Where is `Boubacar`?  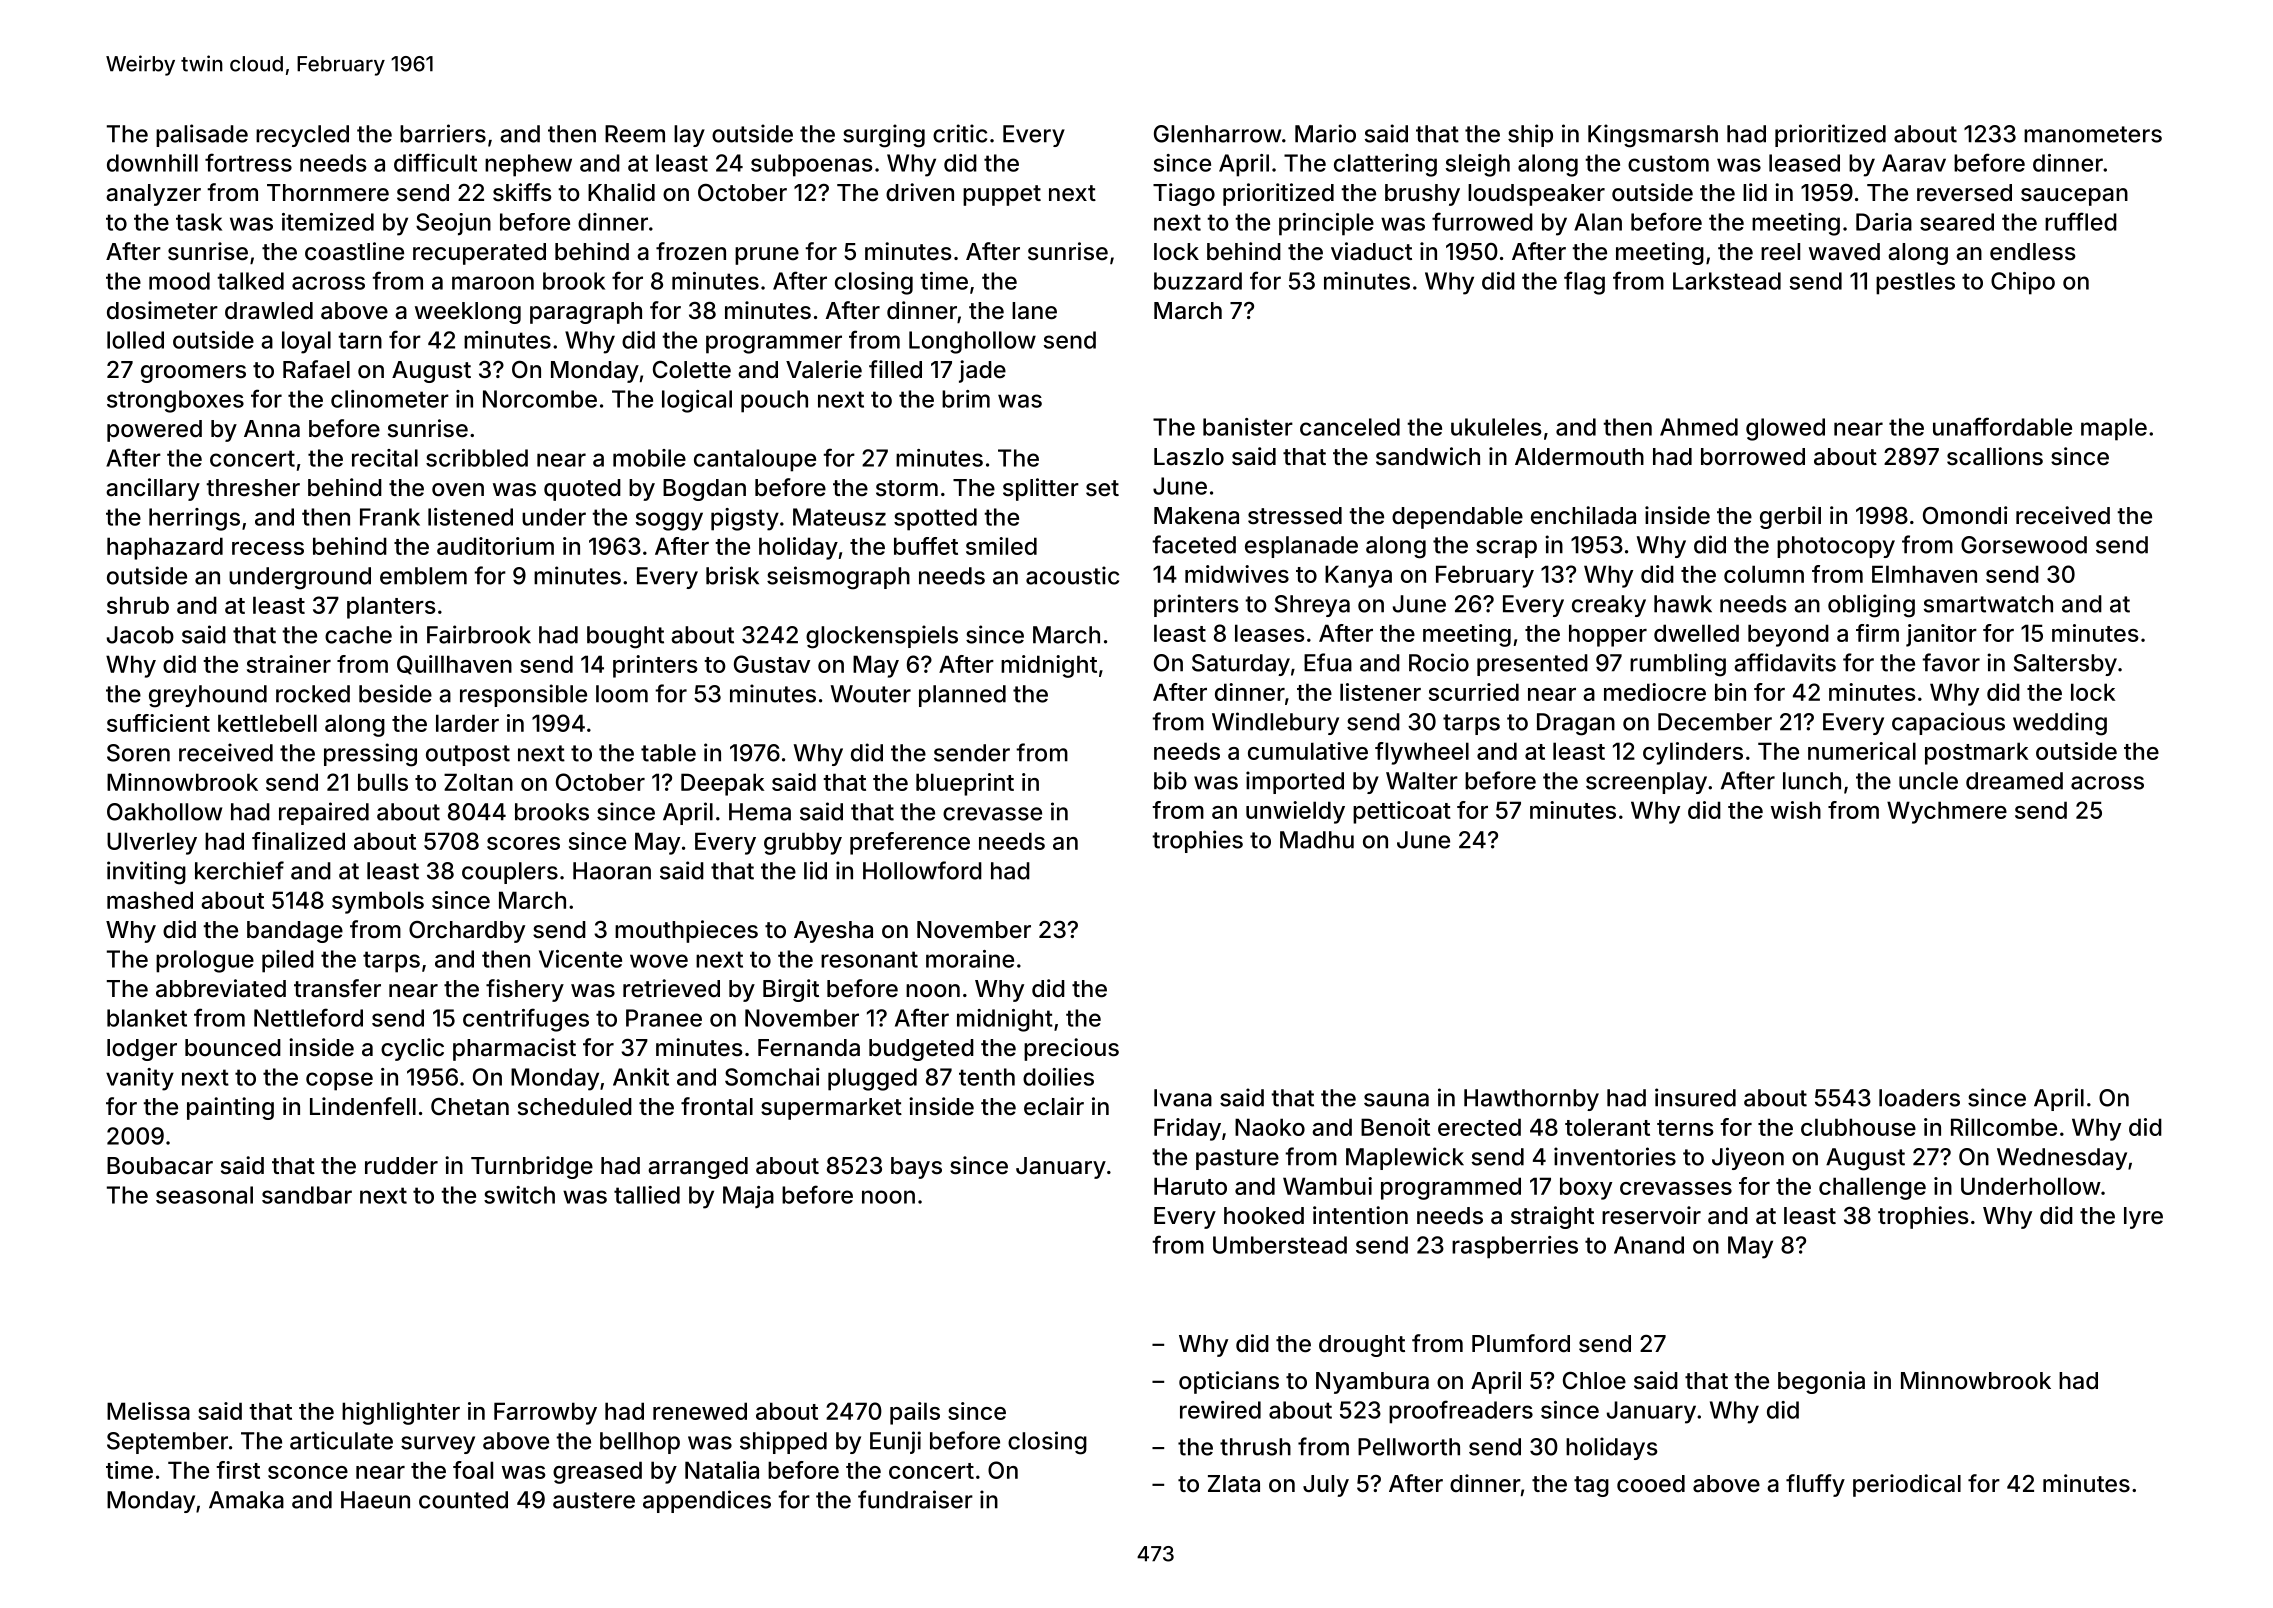 Boubacar is located at coordinates (160, 1166).
